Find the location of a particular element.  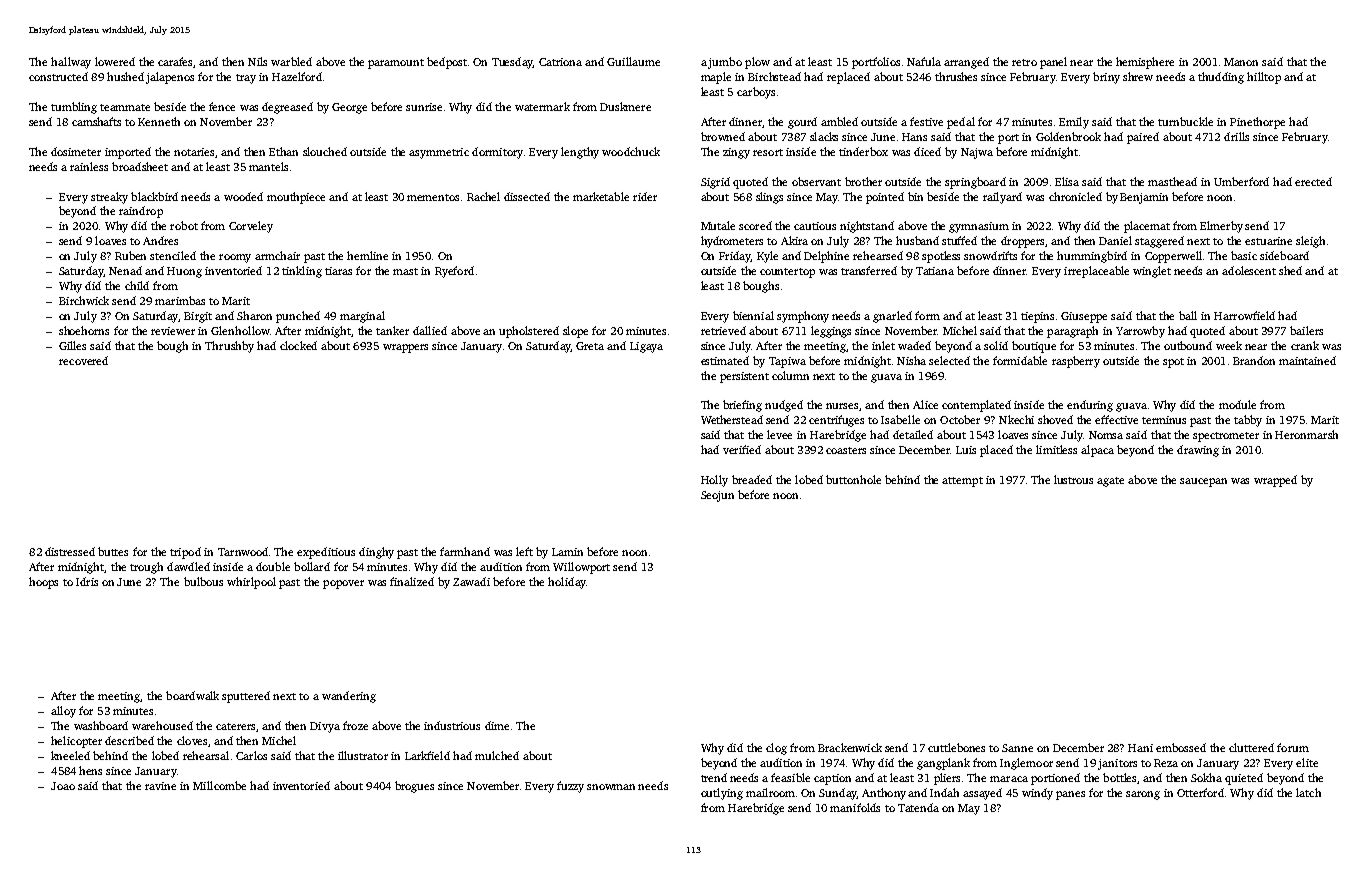

snowman is located at coordinates (611, 787).
